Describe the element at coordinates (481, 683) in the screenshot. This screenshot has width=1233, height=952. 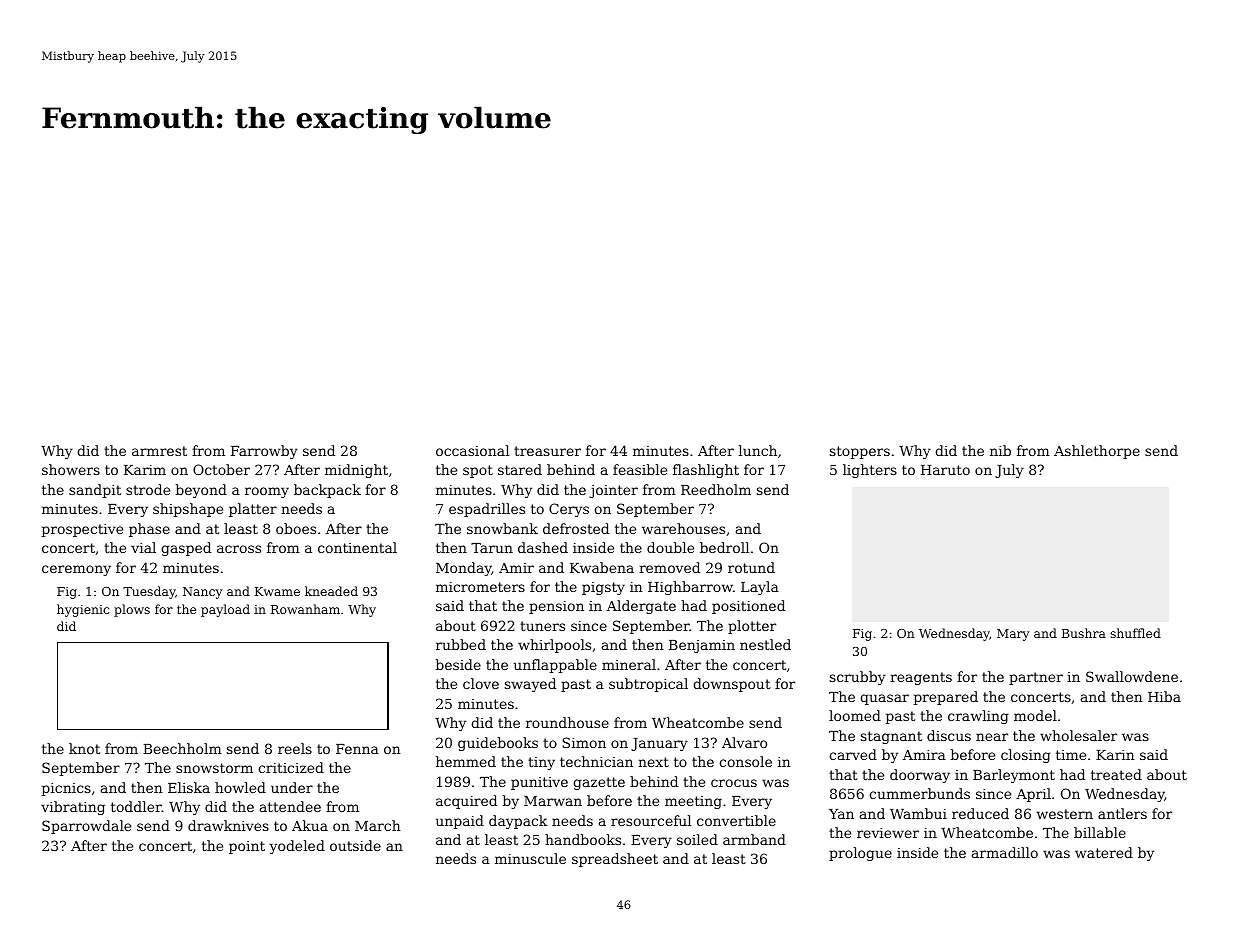
I see `clove` at that location.
